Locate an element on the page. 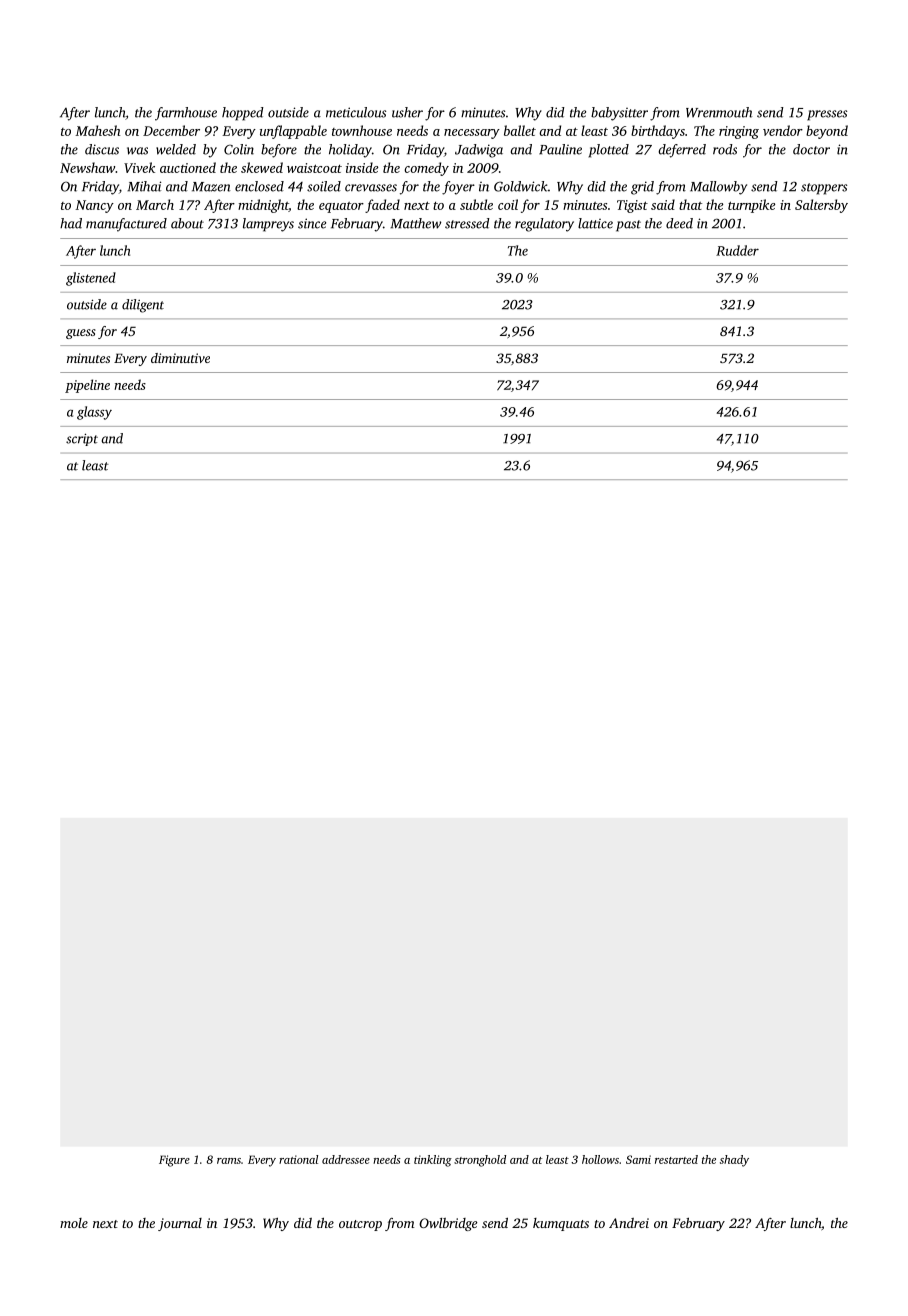 Image resolution: width=908 pixels, height=1316 pixels. presses is located at coordinates (827, 115).
